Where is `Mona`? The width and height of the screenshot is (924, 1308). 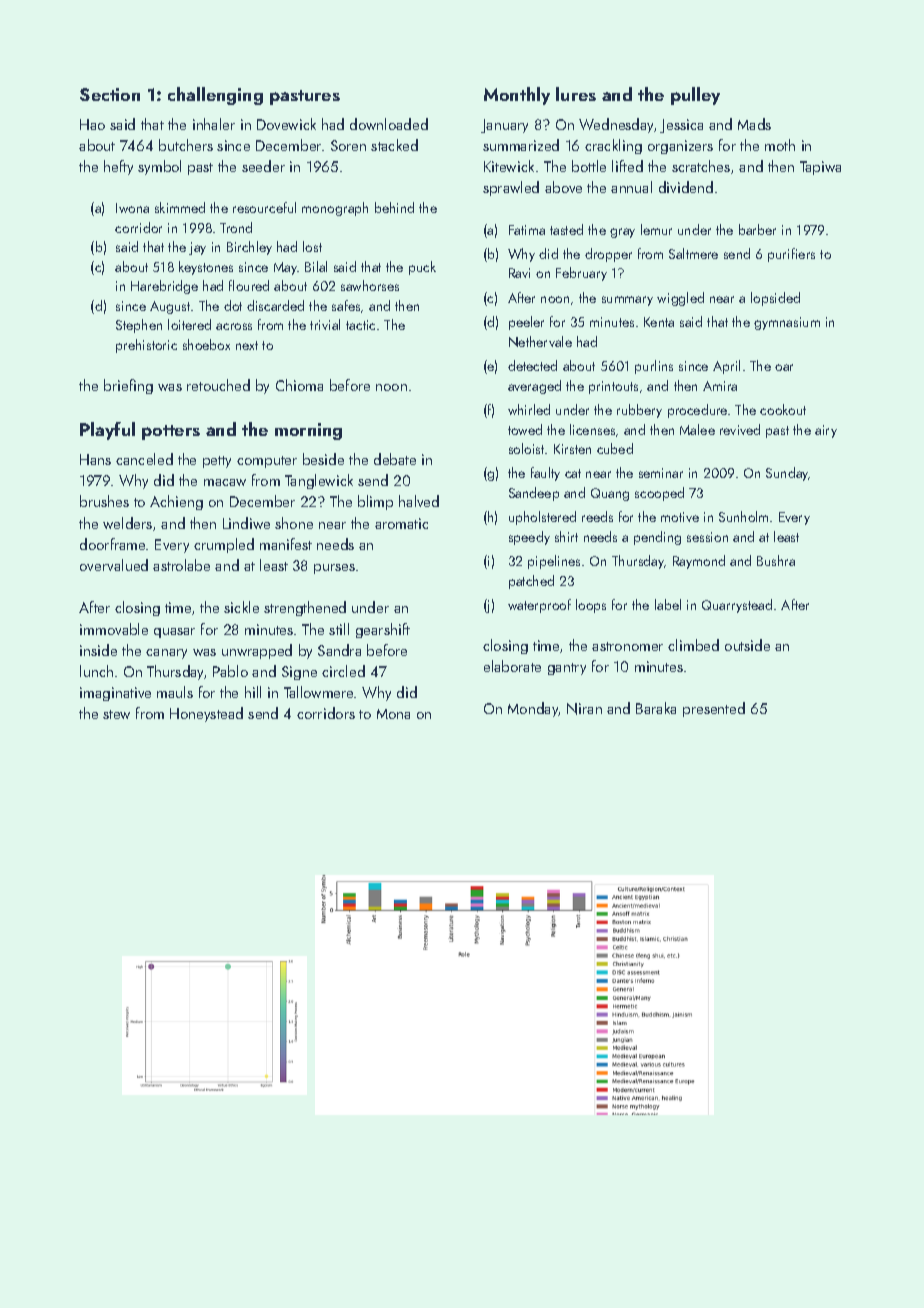 Mona is located at coordinates (393, 714).
